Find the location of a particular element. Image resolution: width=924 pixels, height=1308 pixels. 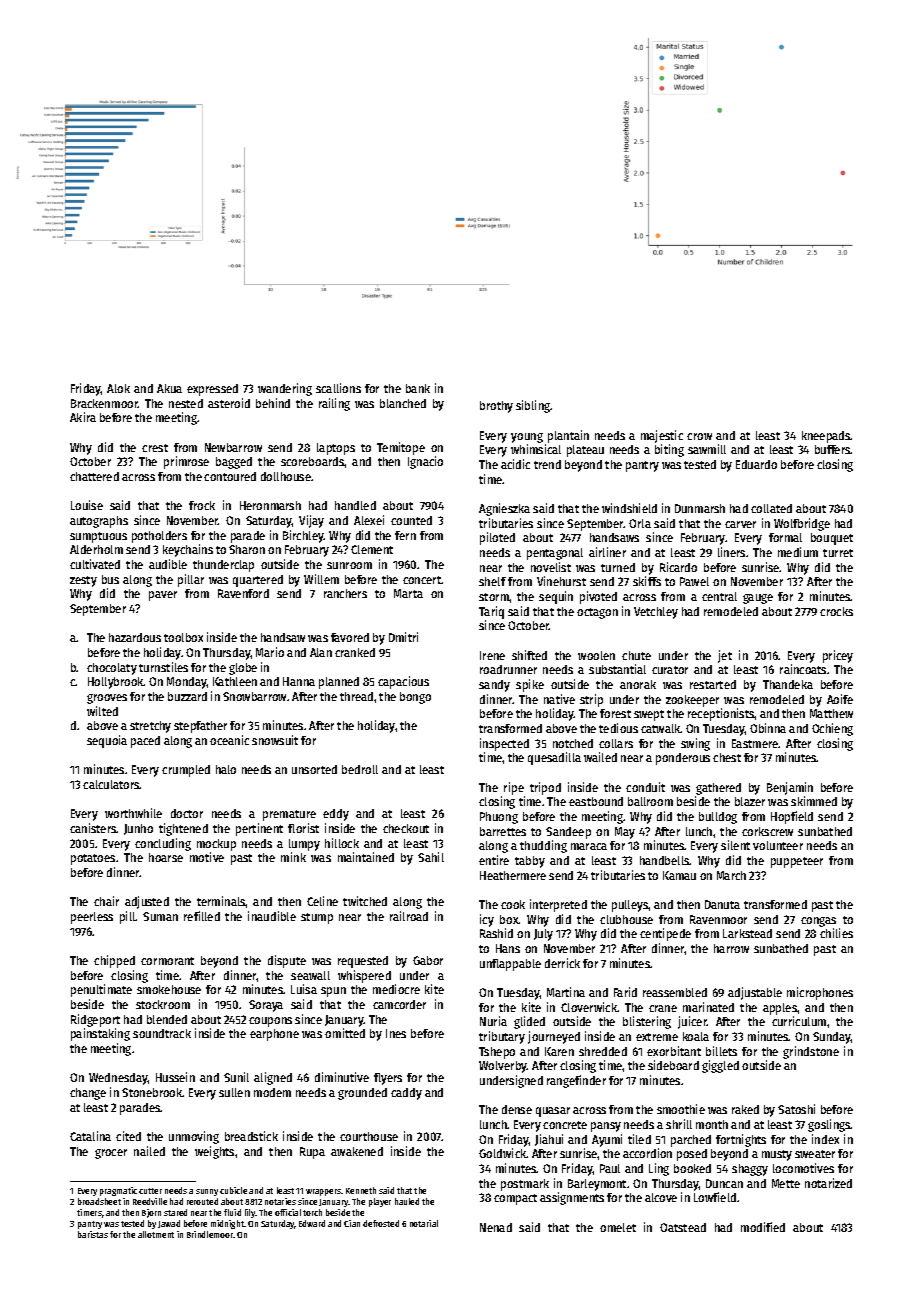

turned is located at coordinates (618, 567).
